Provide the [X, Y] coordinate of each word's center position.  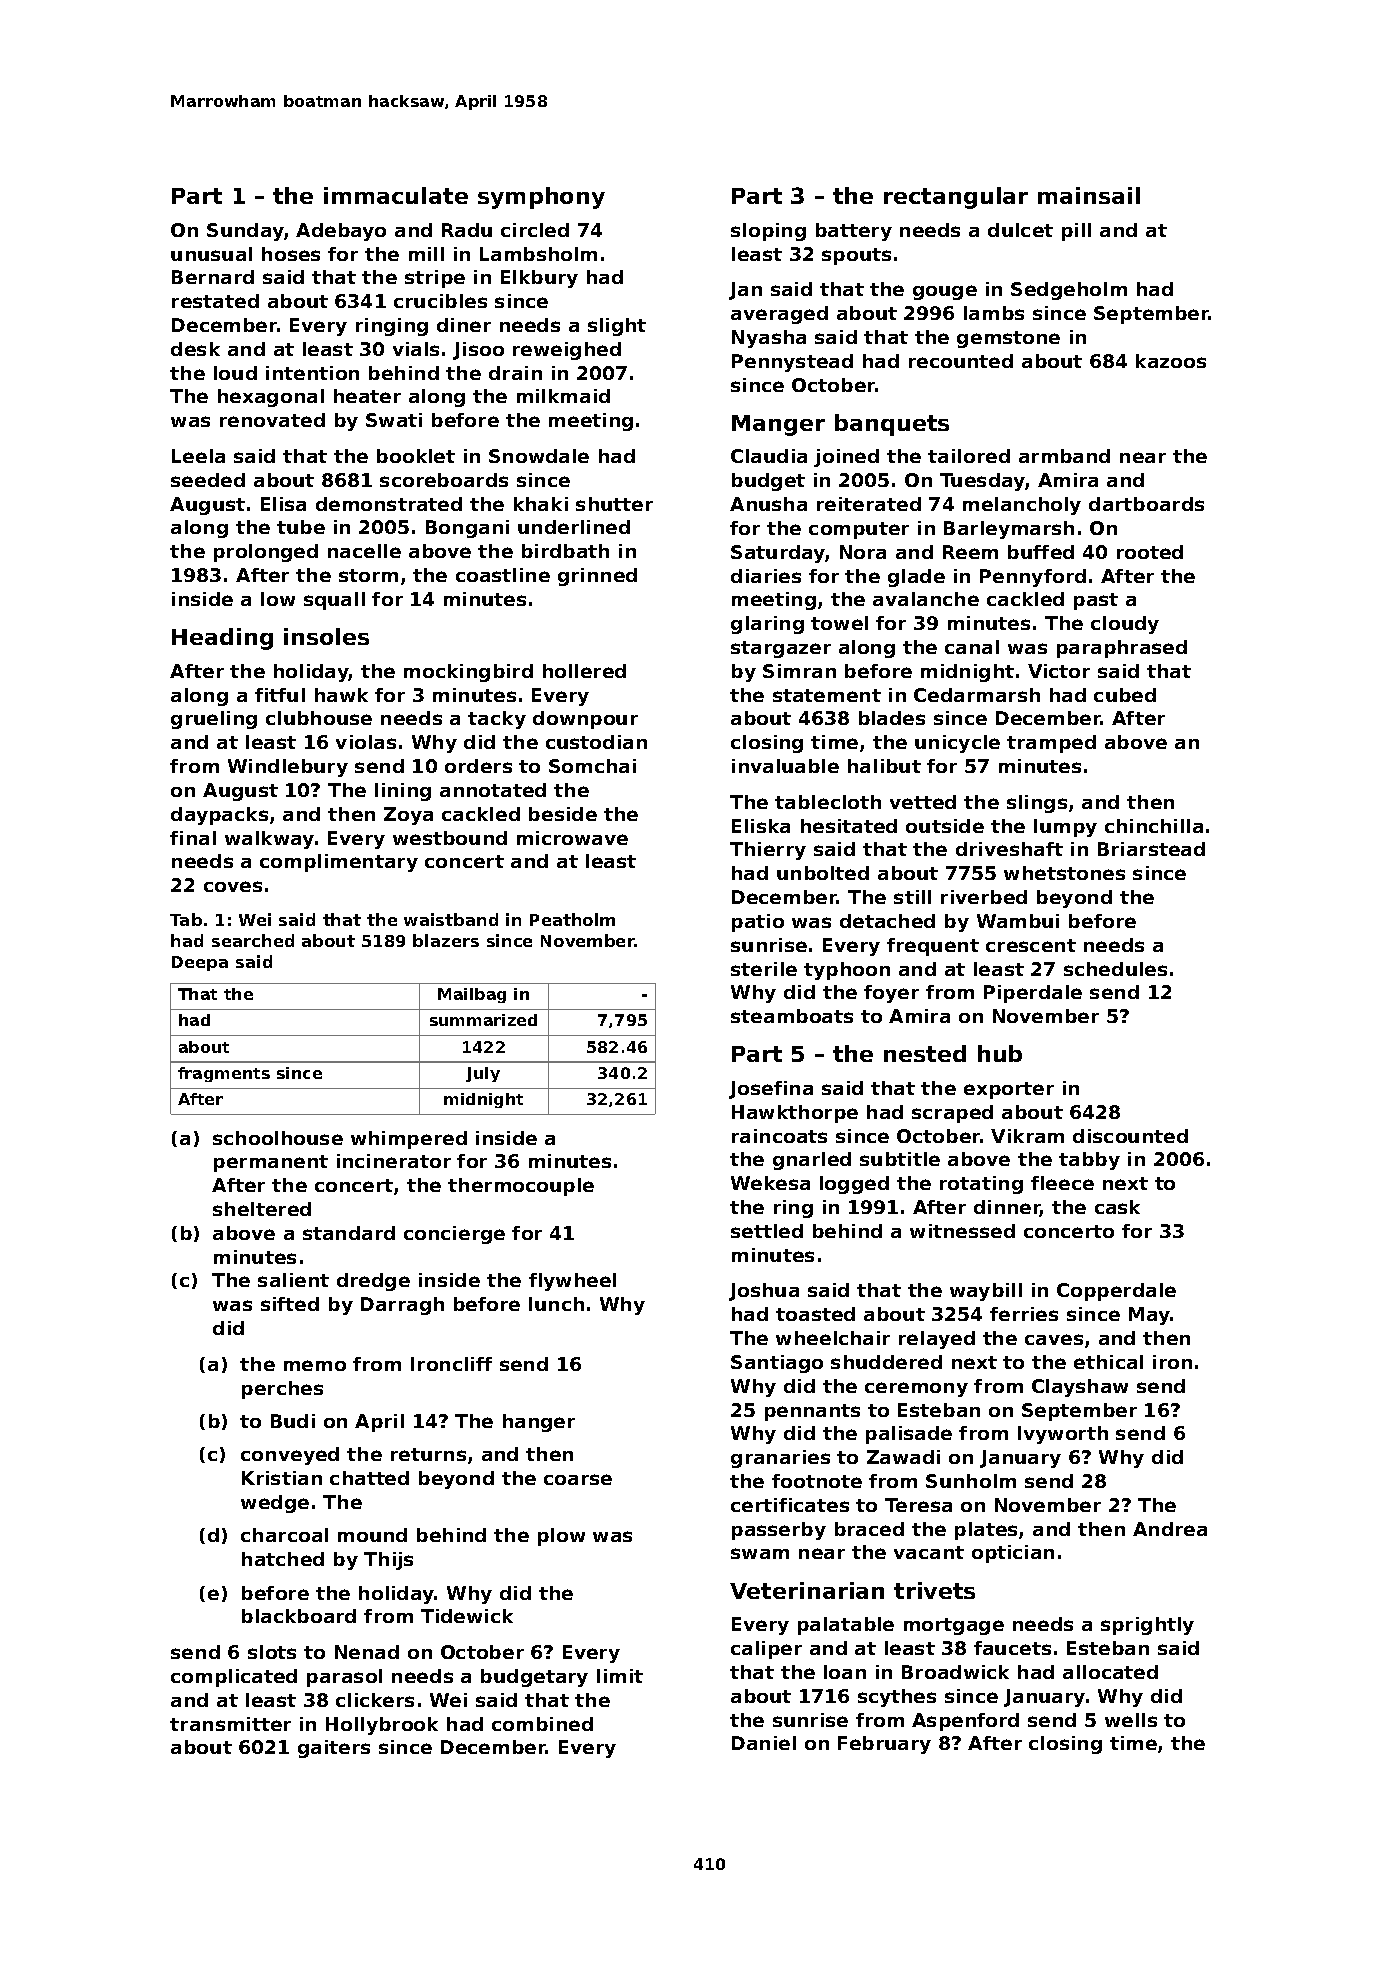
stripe [435, 279]
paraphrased [1122, 649]
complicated [234, 1678]
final [193, 838]
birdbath [565, 551]
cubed [1125, 695]
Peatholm [572, 919]
